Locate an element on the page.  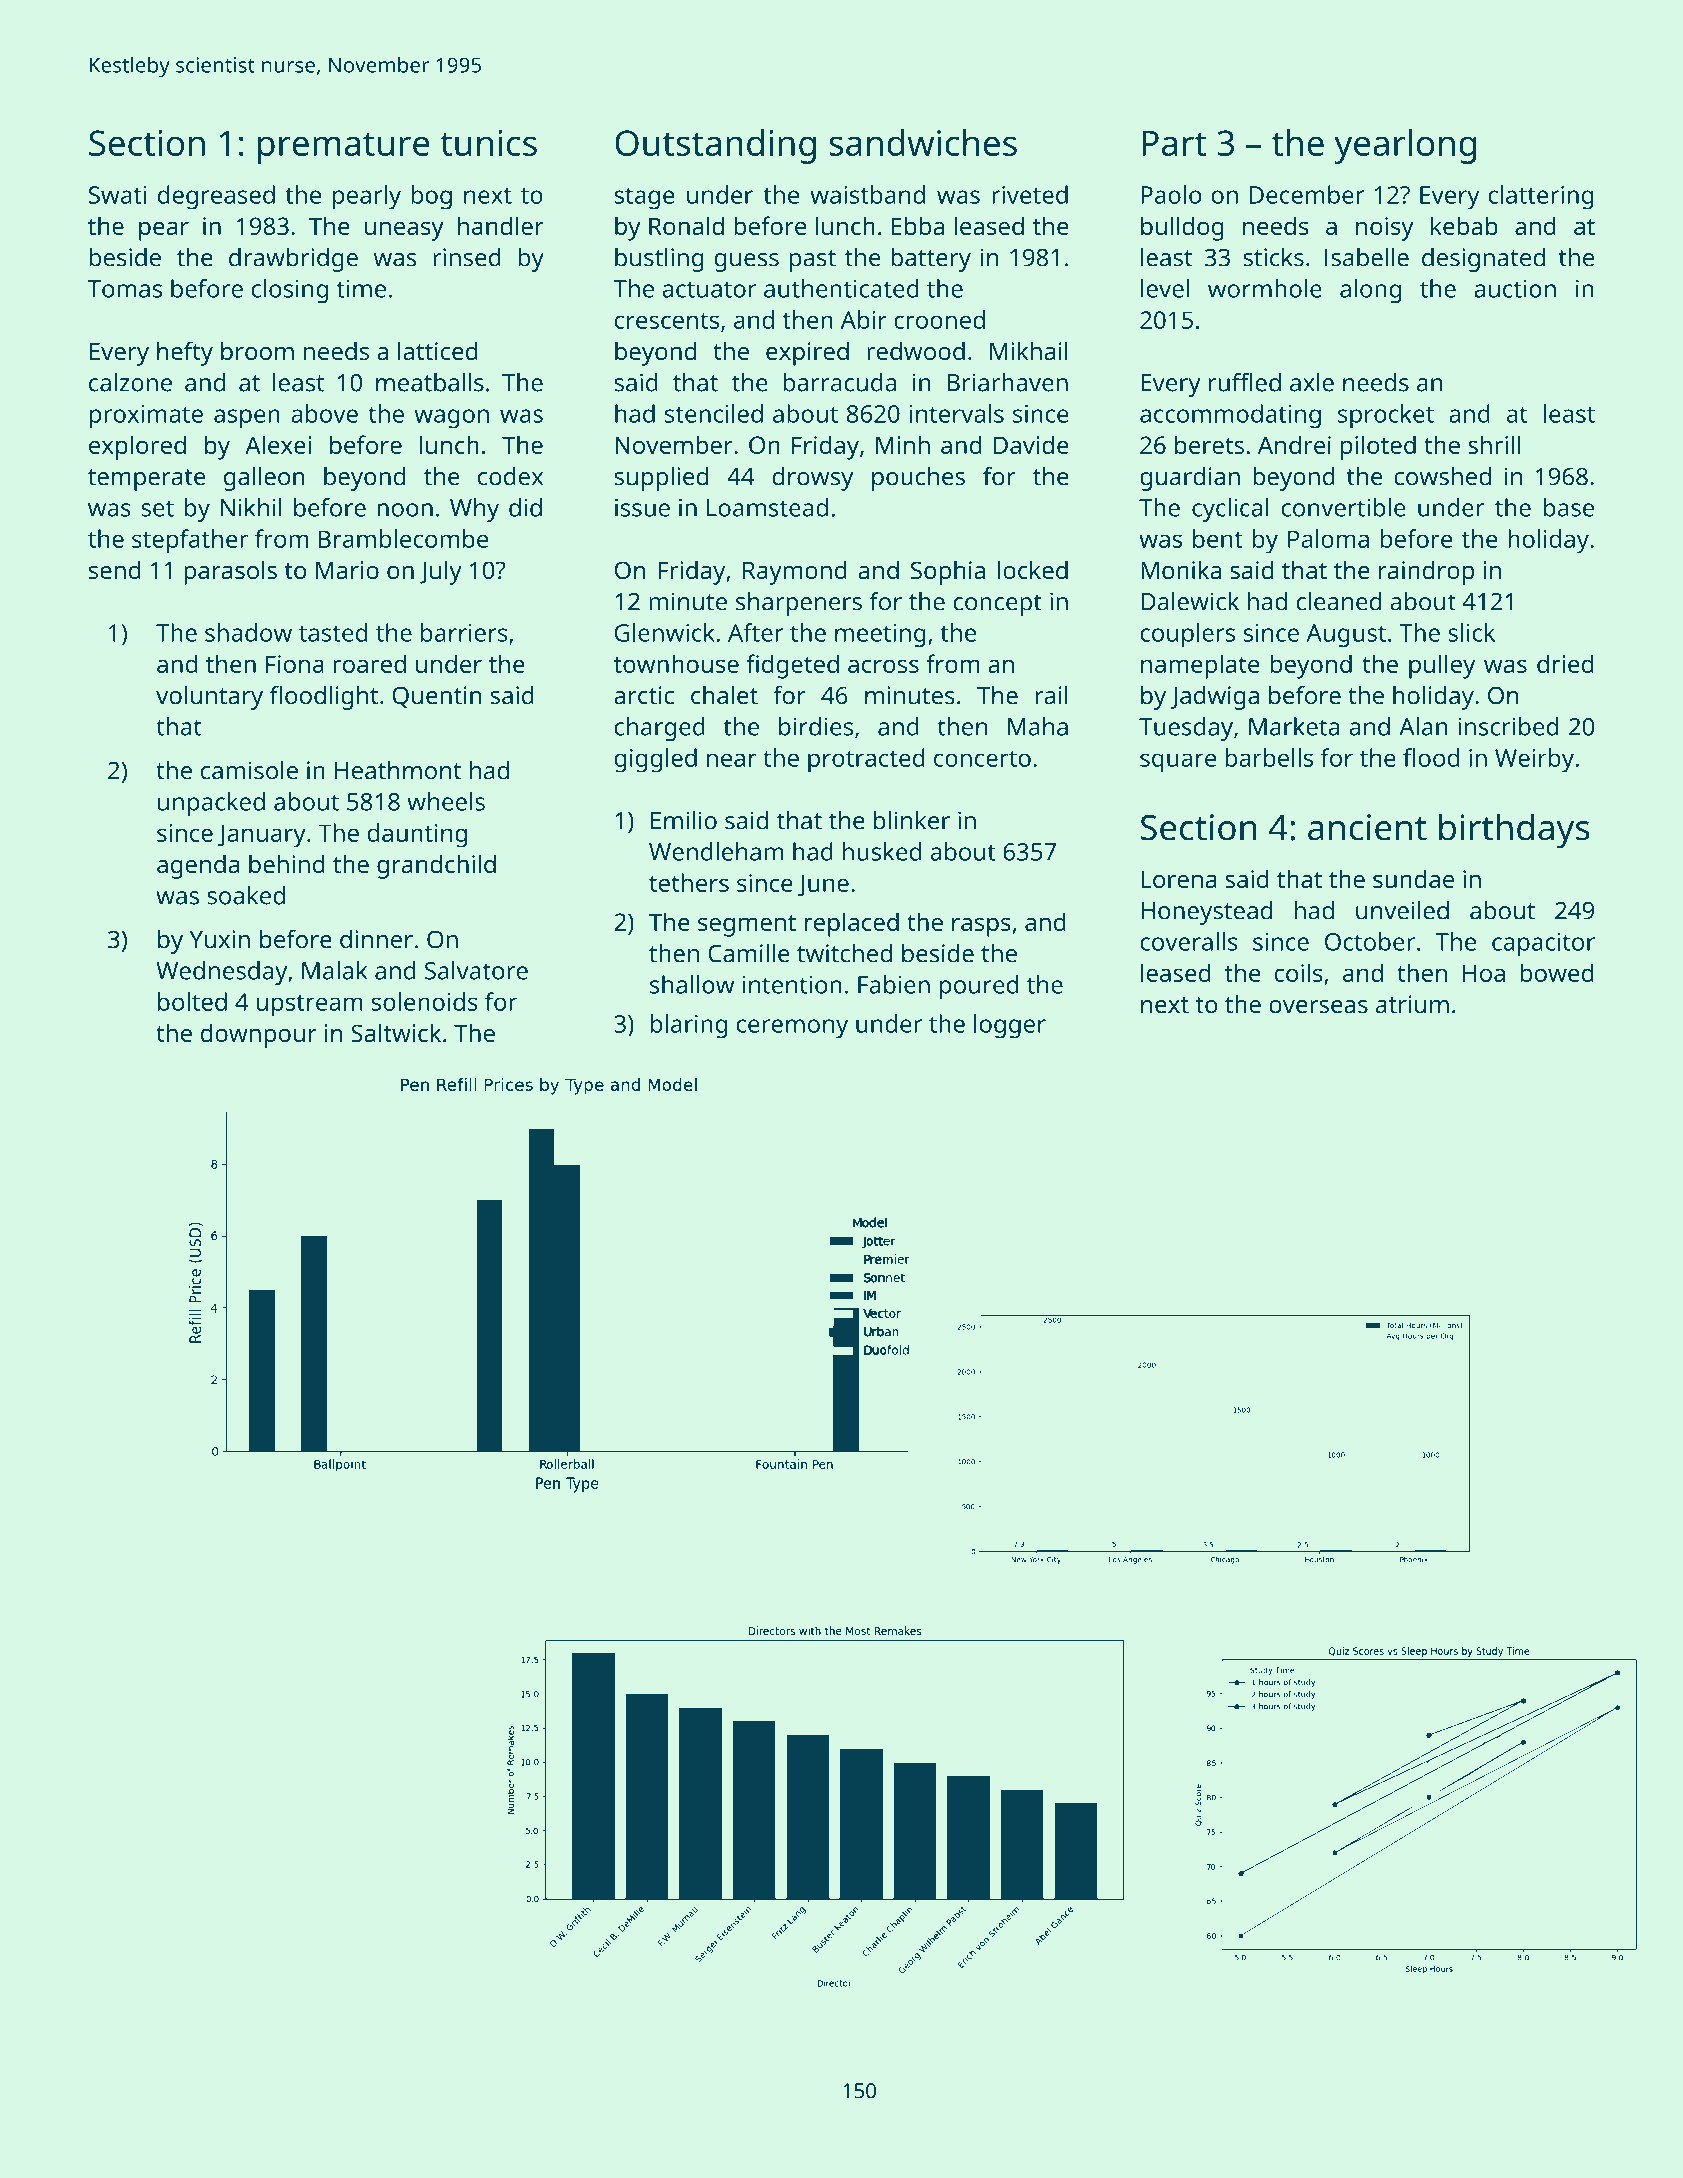
premature is located at coordinates (343, 148).
